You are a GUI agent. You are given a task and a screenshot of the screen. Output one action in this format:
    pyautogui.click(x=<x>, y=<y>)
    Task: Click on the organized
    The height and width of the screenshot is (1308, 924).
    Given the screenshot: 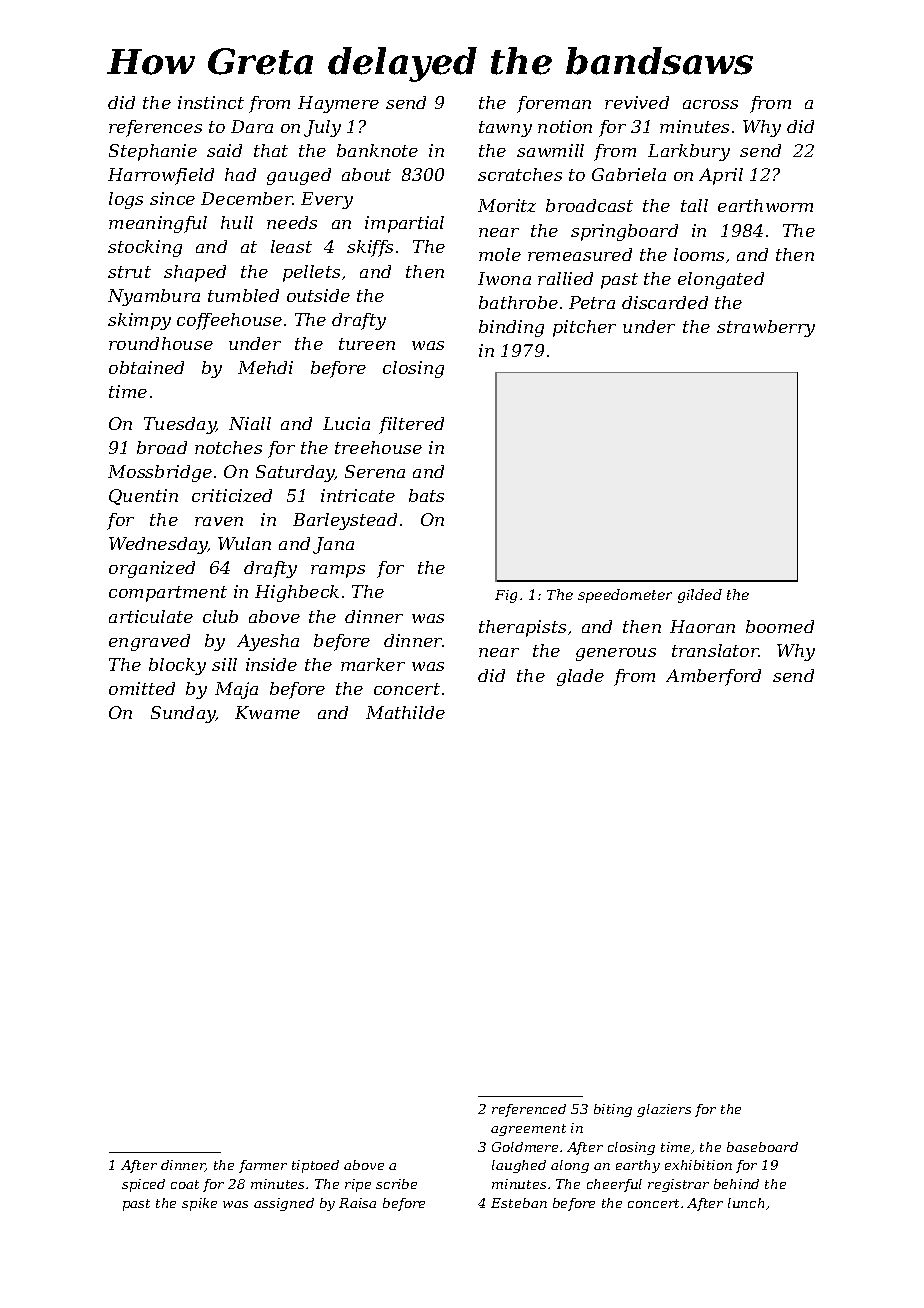 What is the action you would take?
    pyautogui.click(x=152, y=569)
